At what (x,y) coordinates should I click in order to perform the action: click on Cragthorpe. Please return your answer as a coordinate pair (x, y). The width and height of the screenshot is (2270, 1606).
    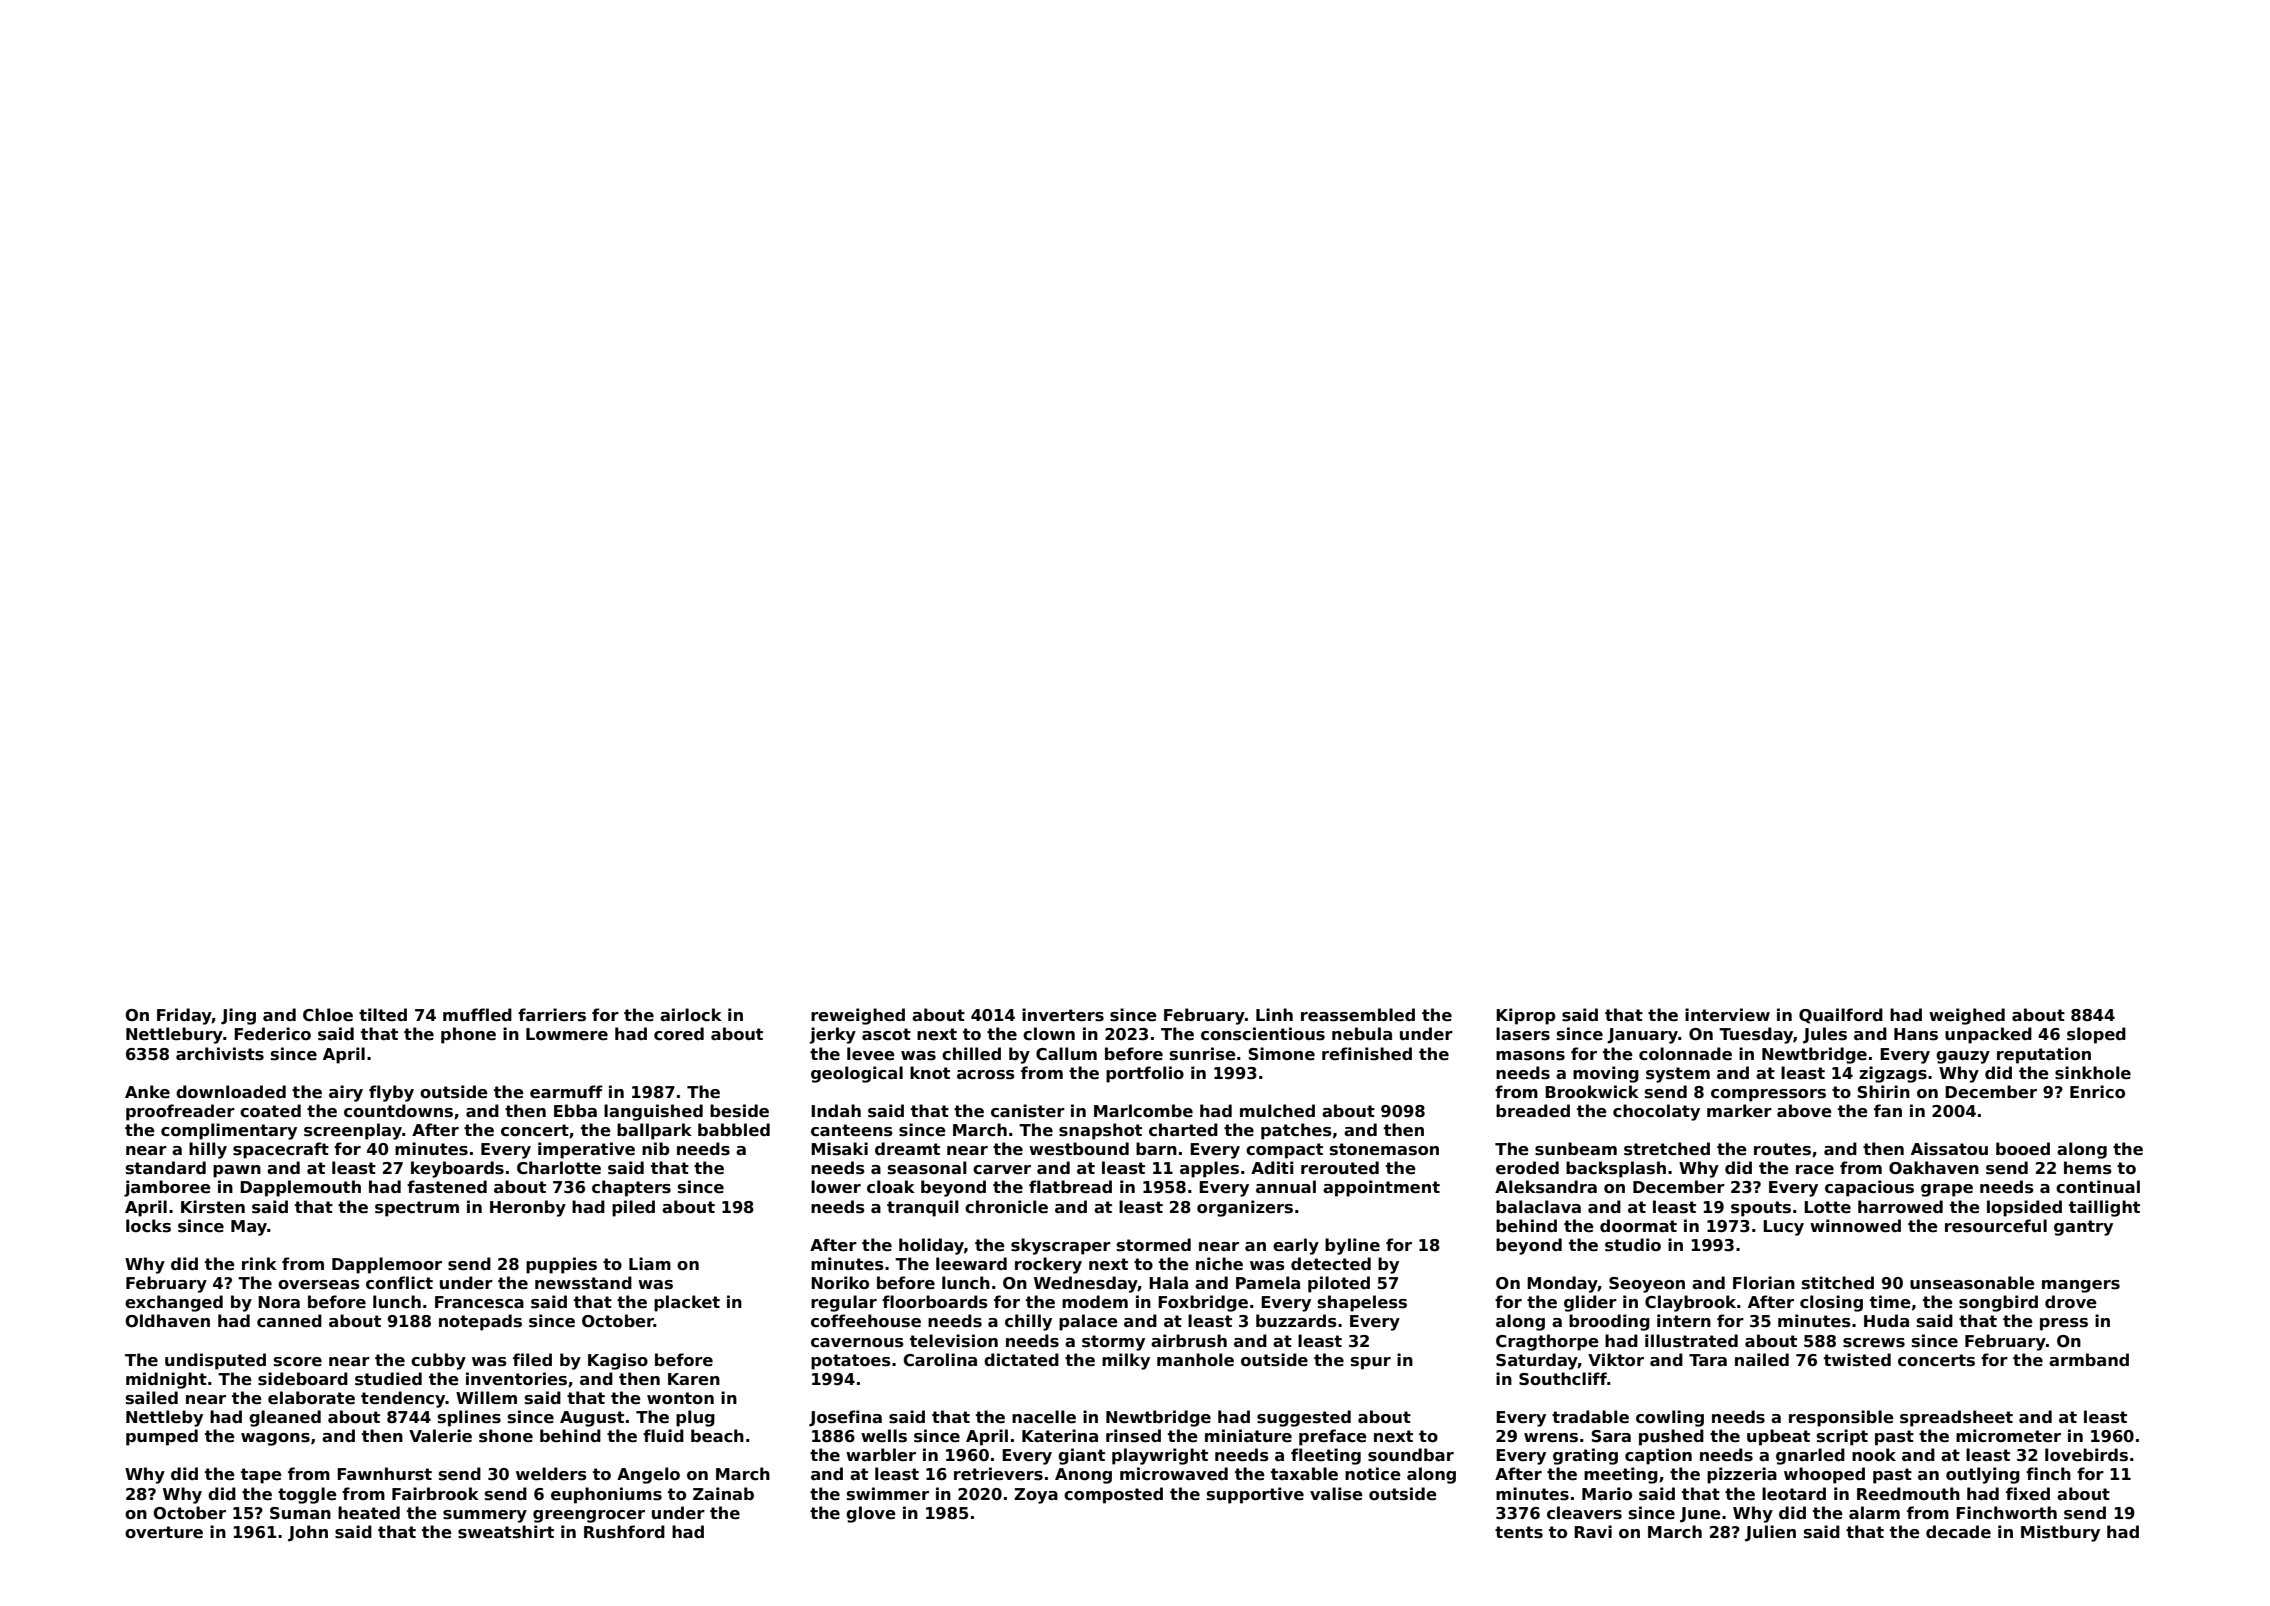
    Looking at the image, I should click on (1547, 1342).
